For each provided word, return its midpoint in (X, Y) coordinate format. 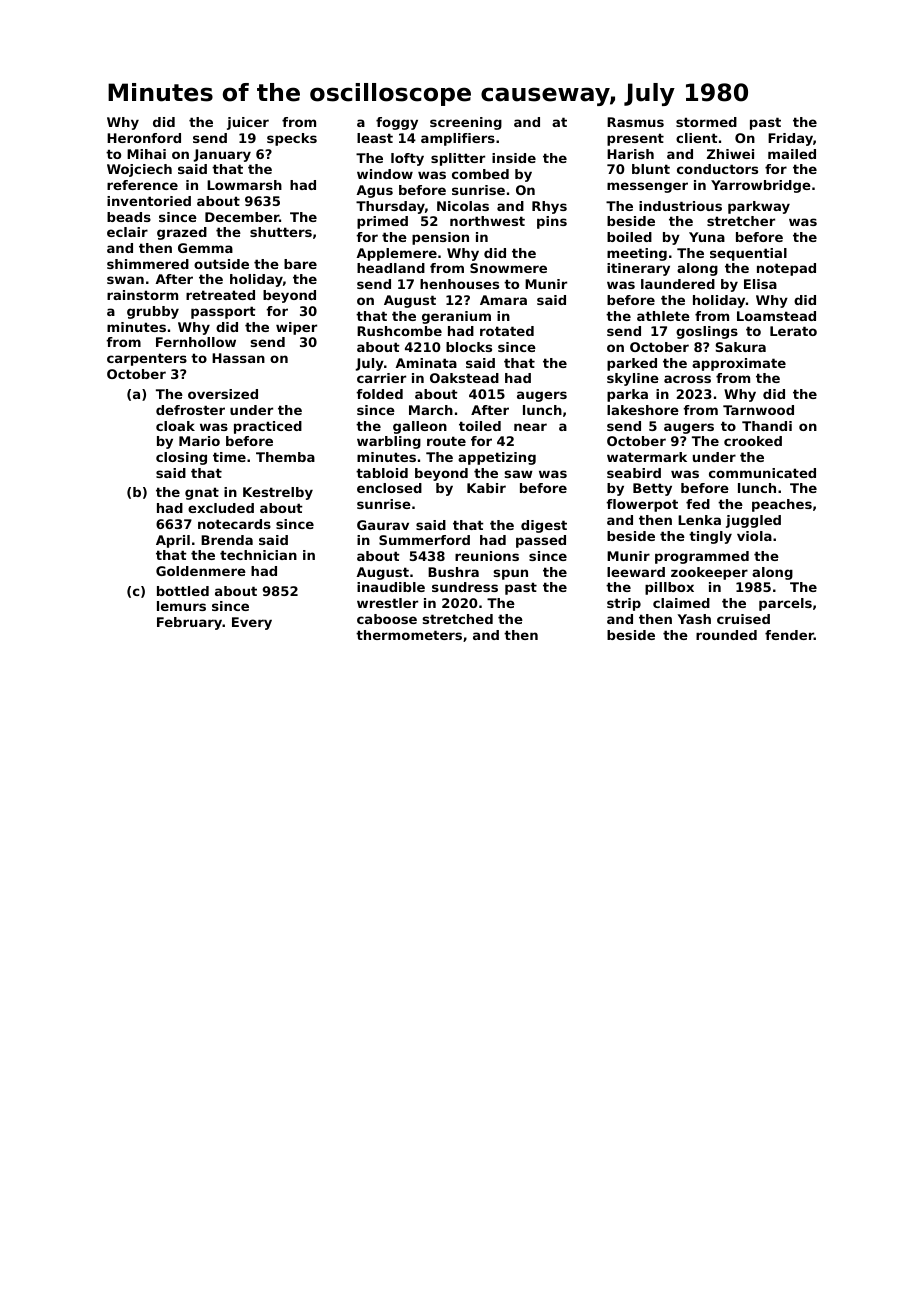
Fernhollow (196, 342)
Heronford (144, 138)
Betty (652, 489)
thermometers (409, 635)
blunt (651, 169)
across (687, 379)
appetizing (497, 458)
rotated (507, 331)
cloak (175, 426)
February (189, 623)
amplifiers (458, 139)
